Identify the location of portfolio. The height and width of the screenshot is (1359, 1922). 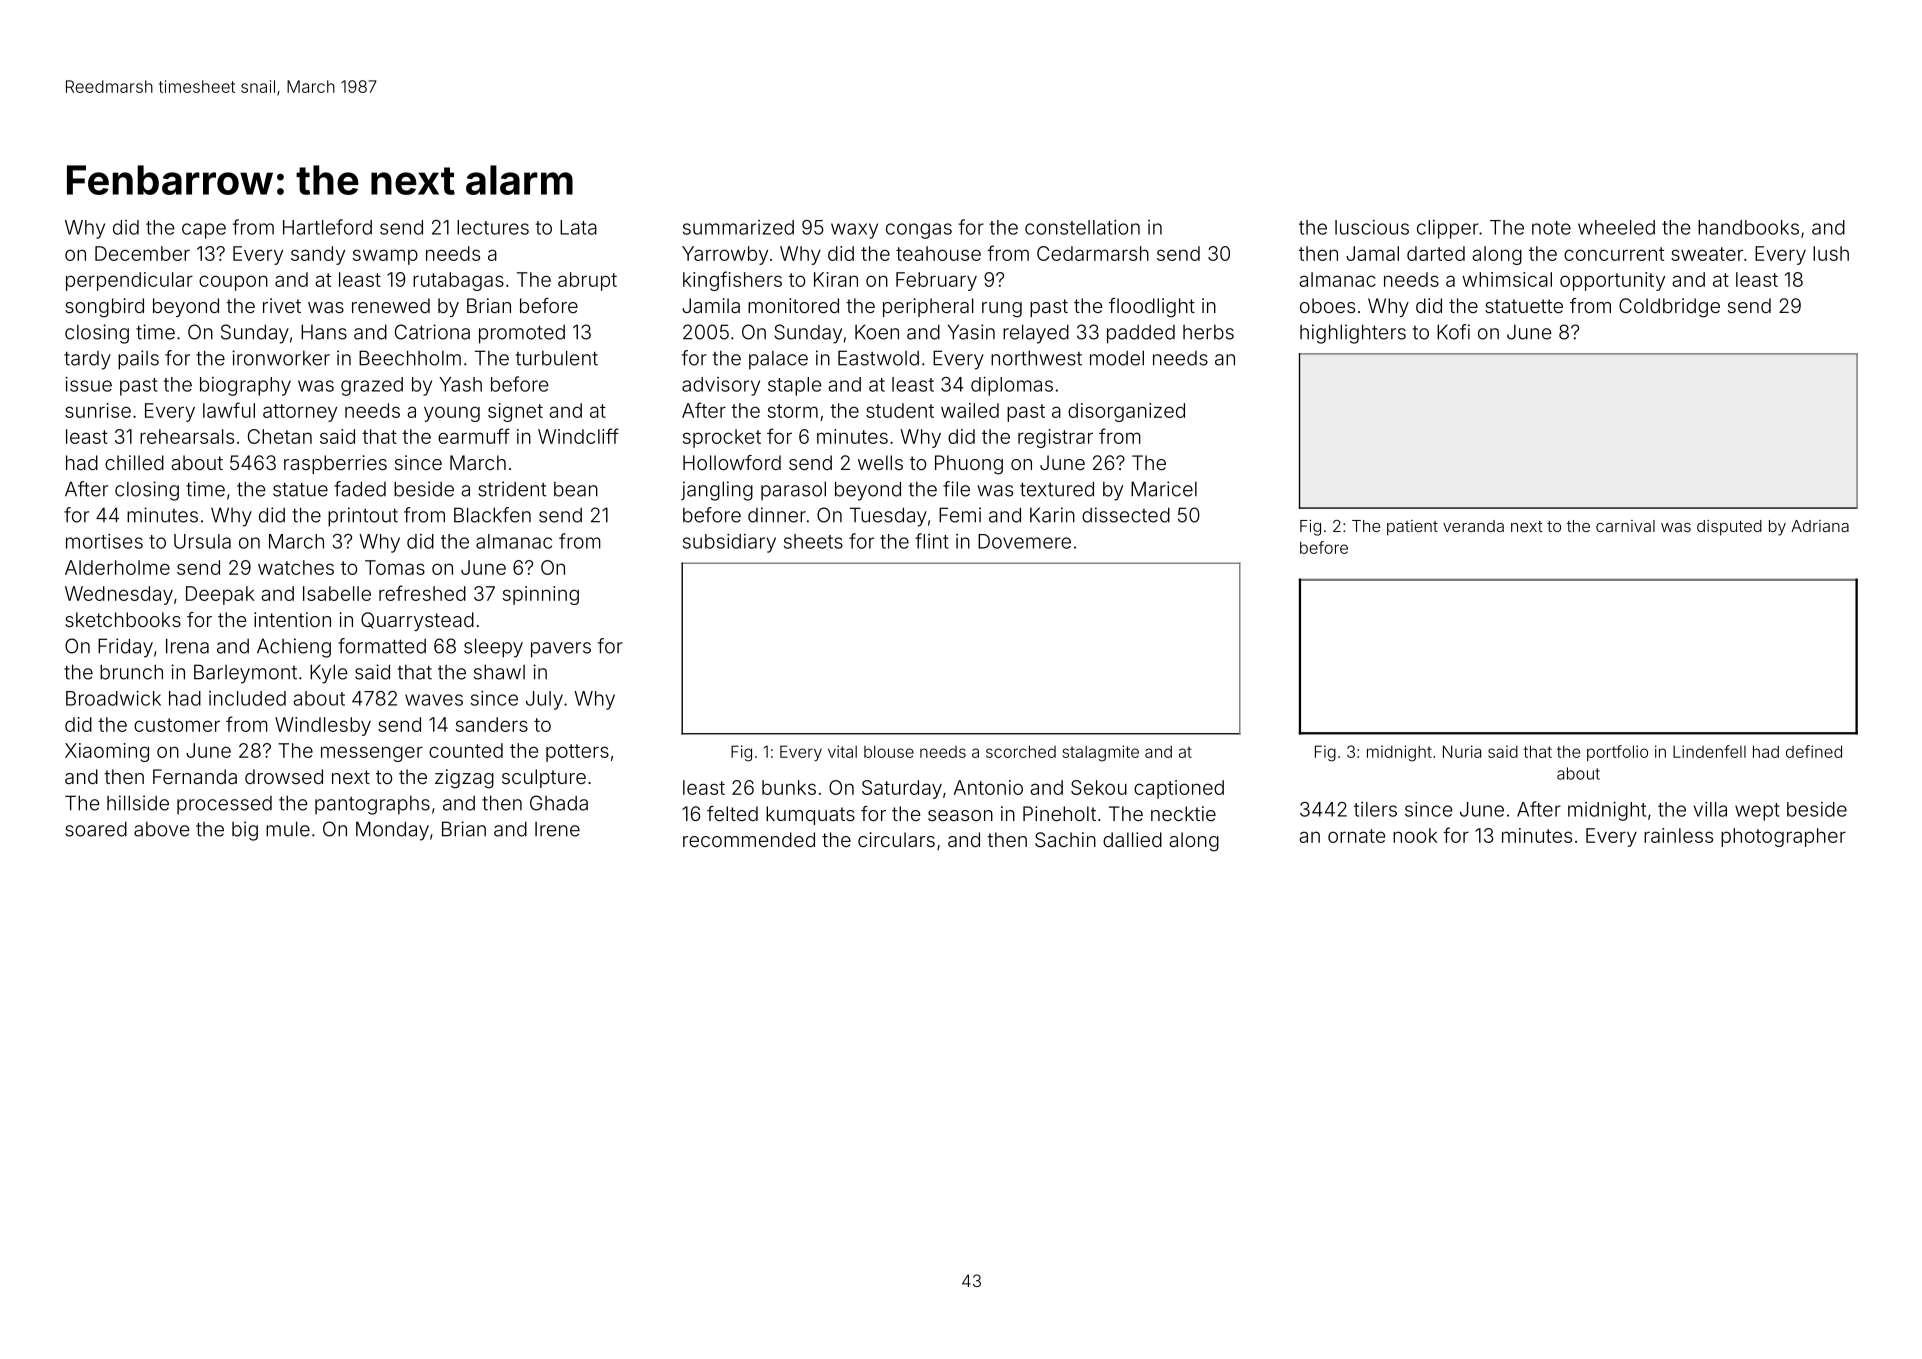
(1617, 753).
